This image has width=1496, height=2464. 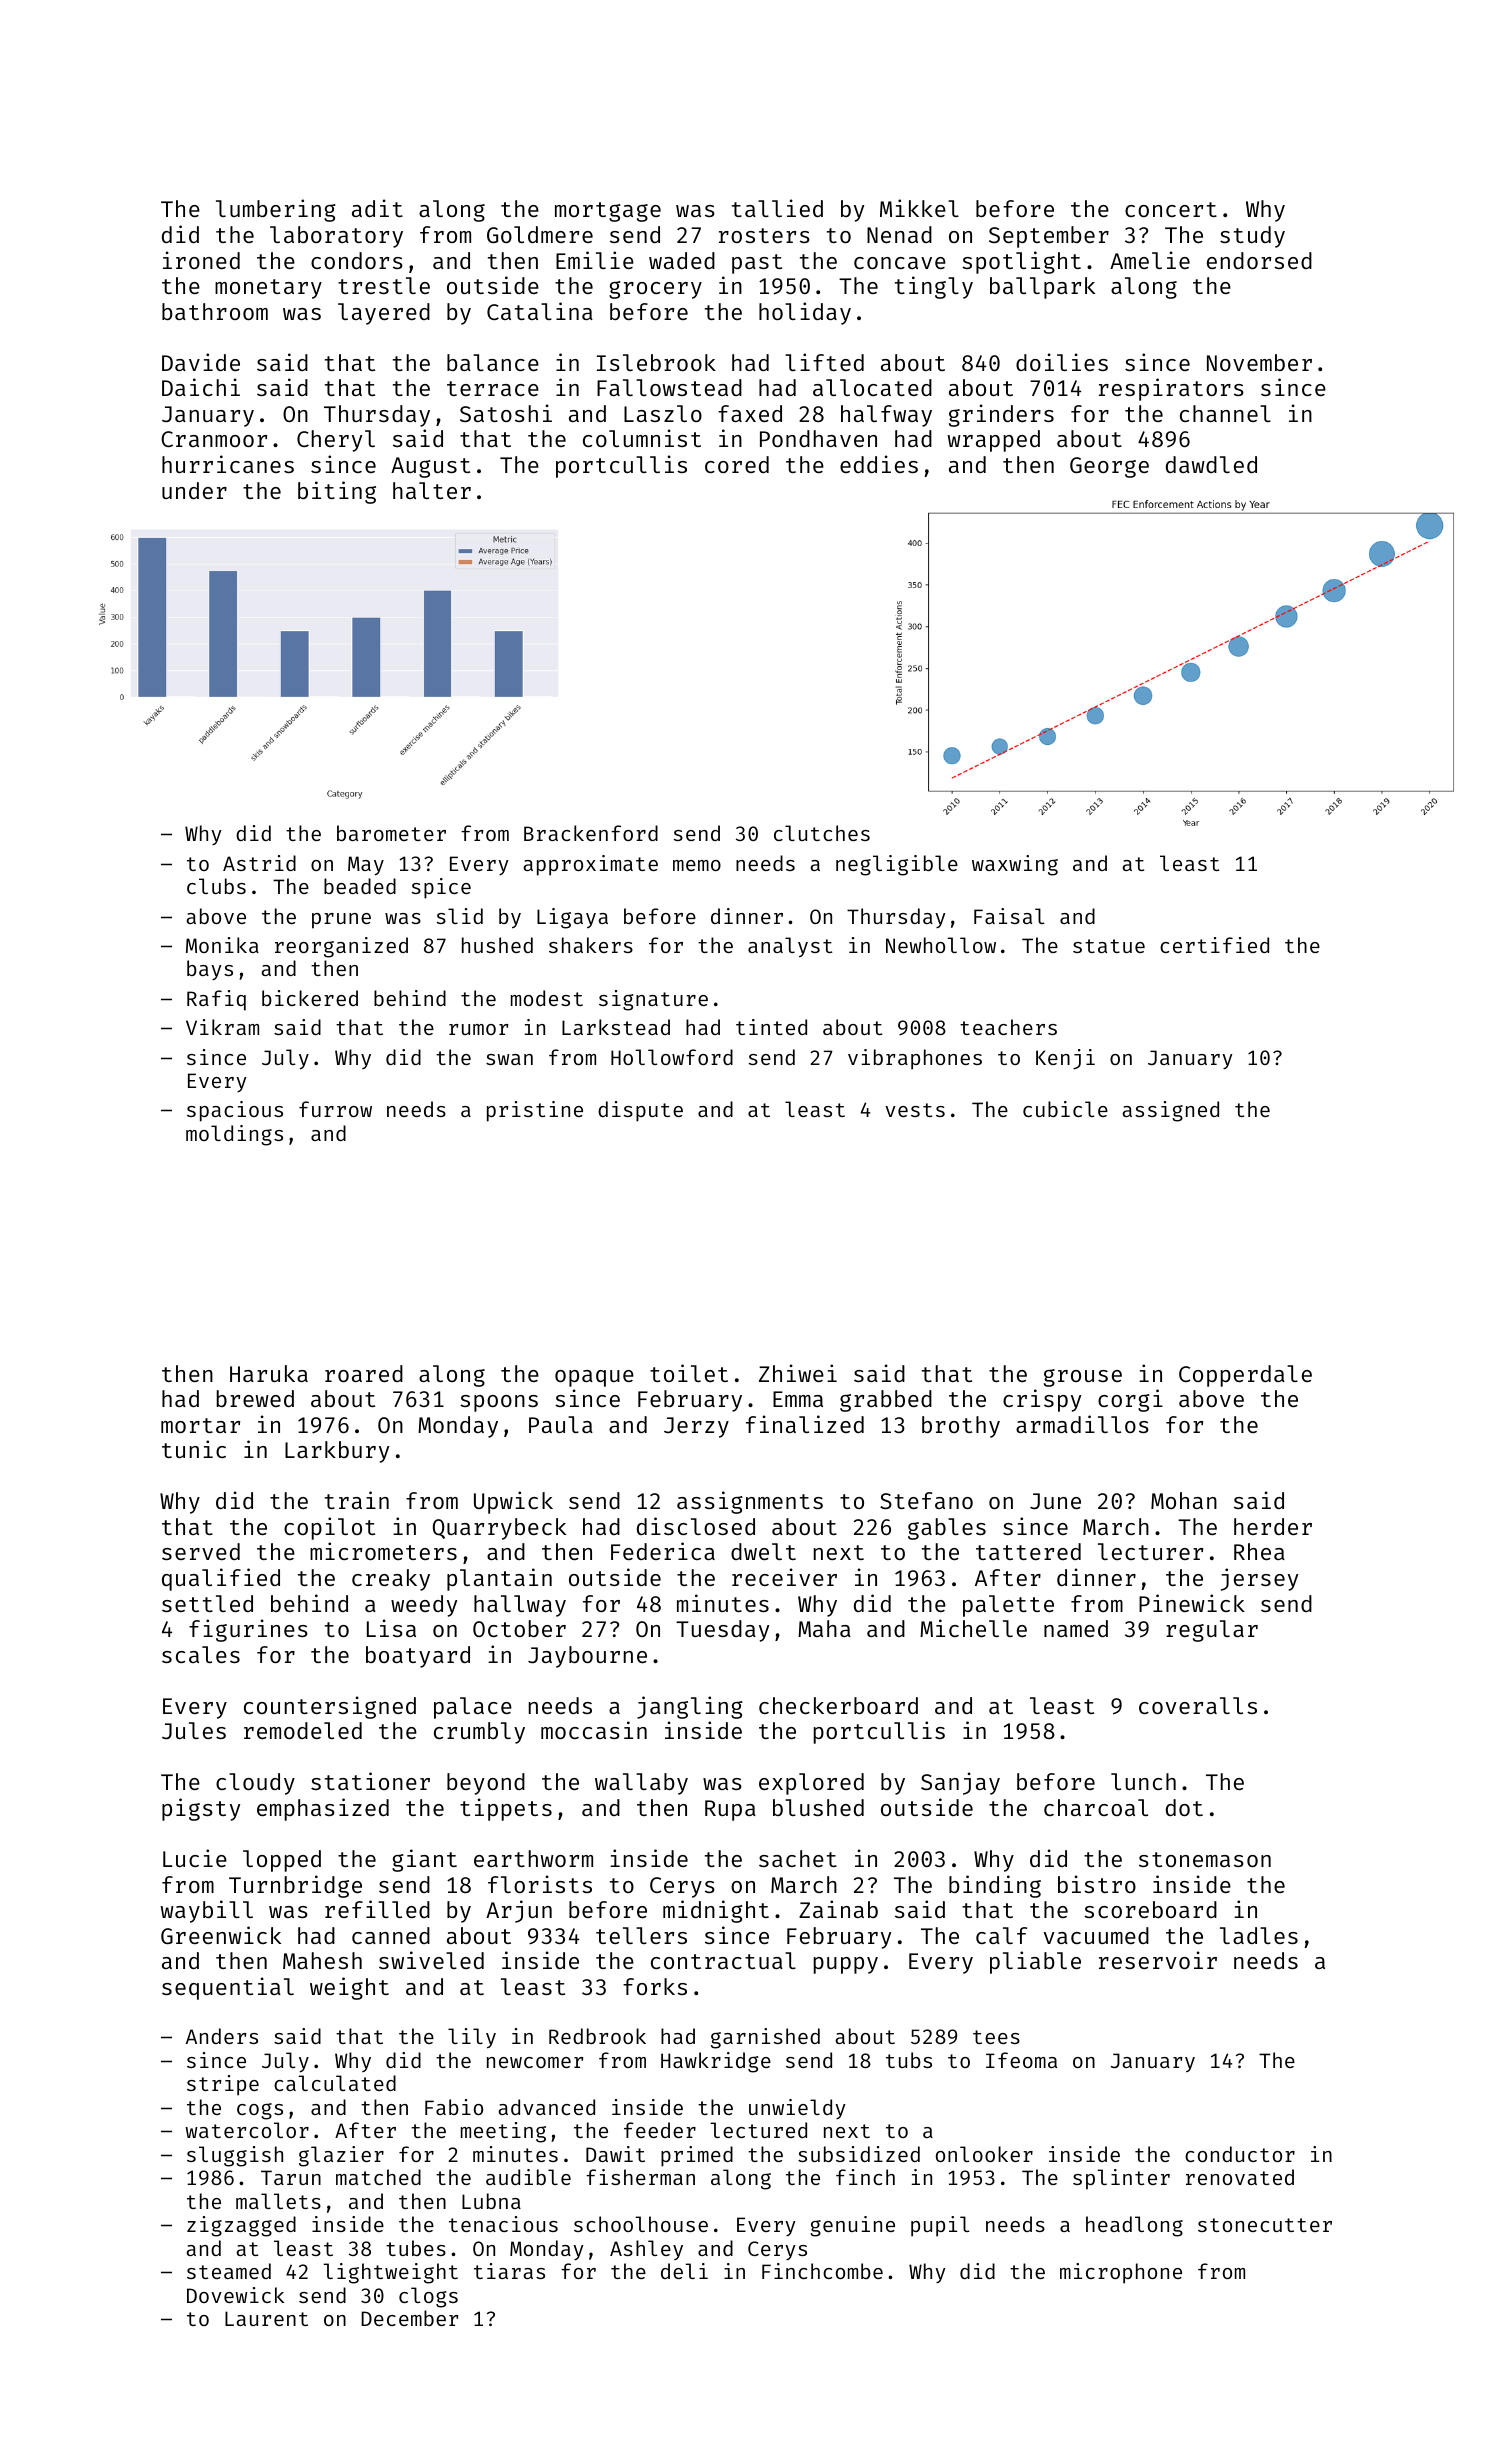 What do you see at coordinates (384, 314) in the image?
I see `layered` at bounding box center [384, 314].
